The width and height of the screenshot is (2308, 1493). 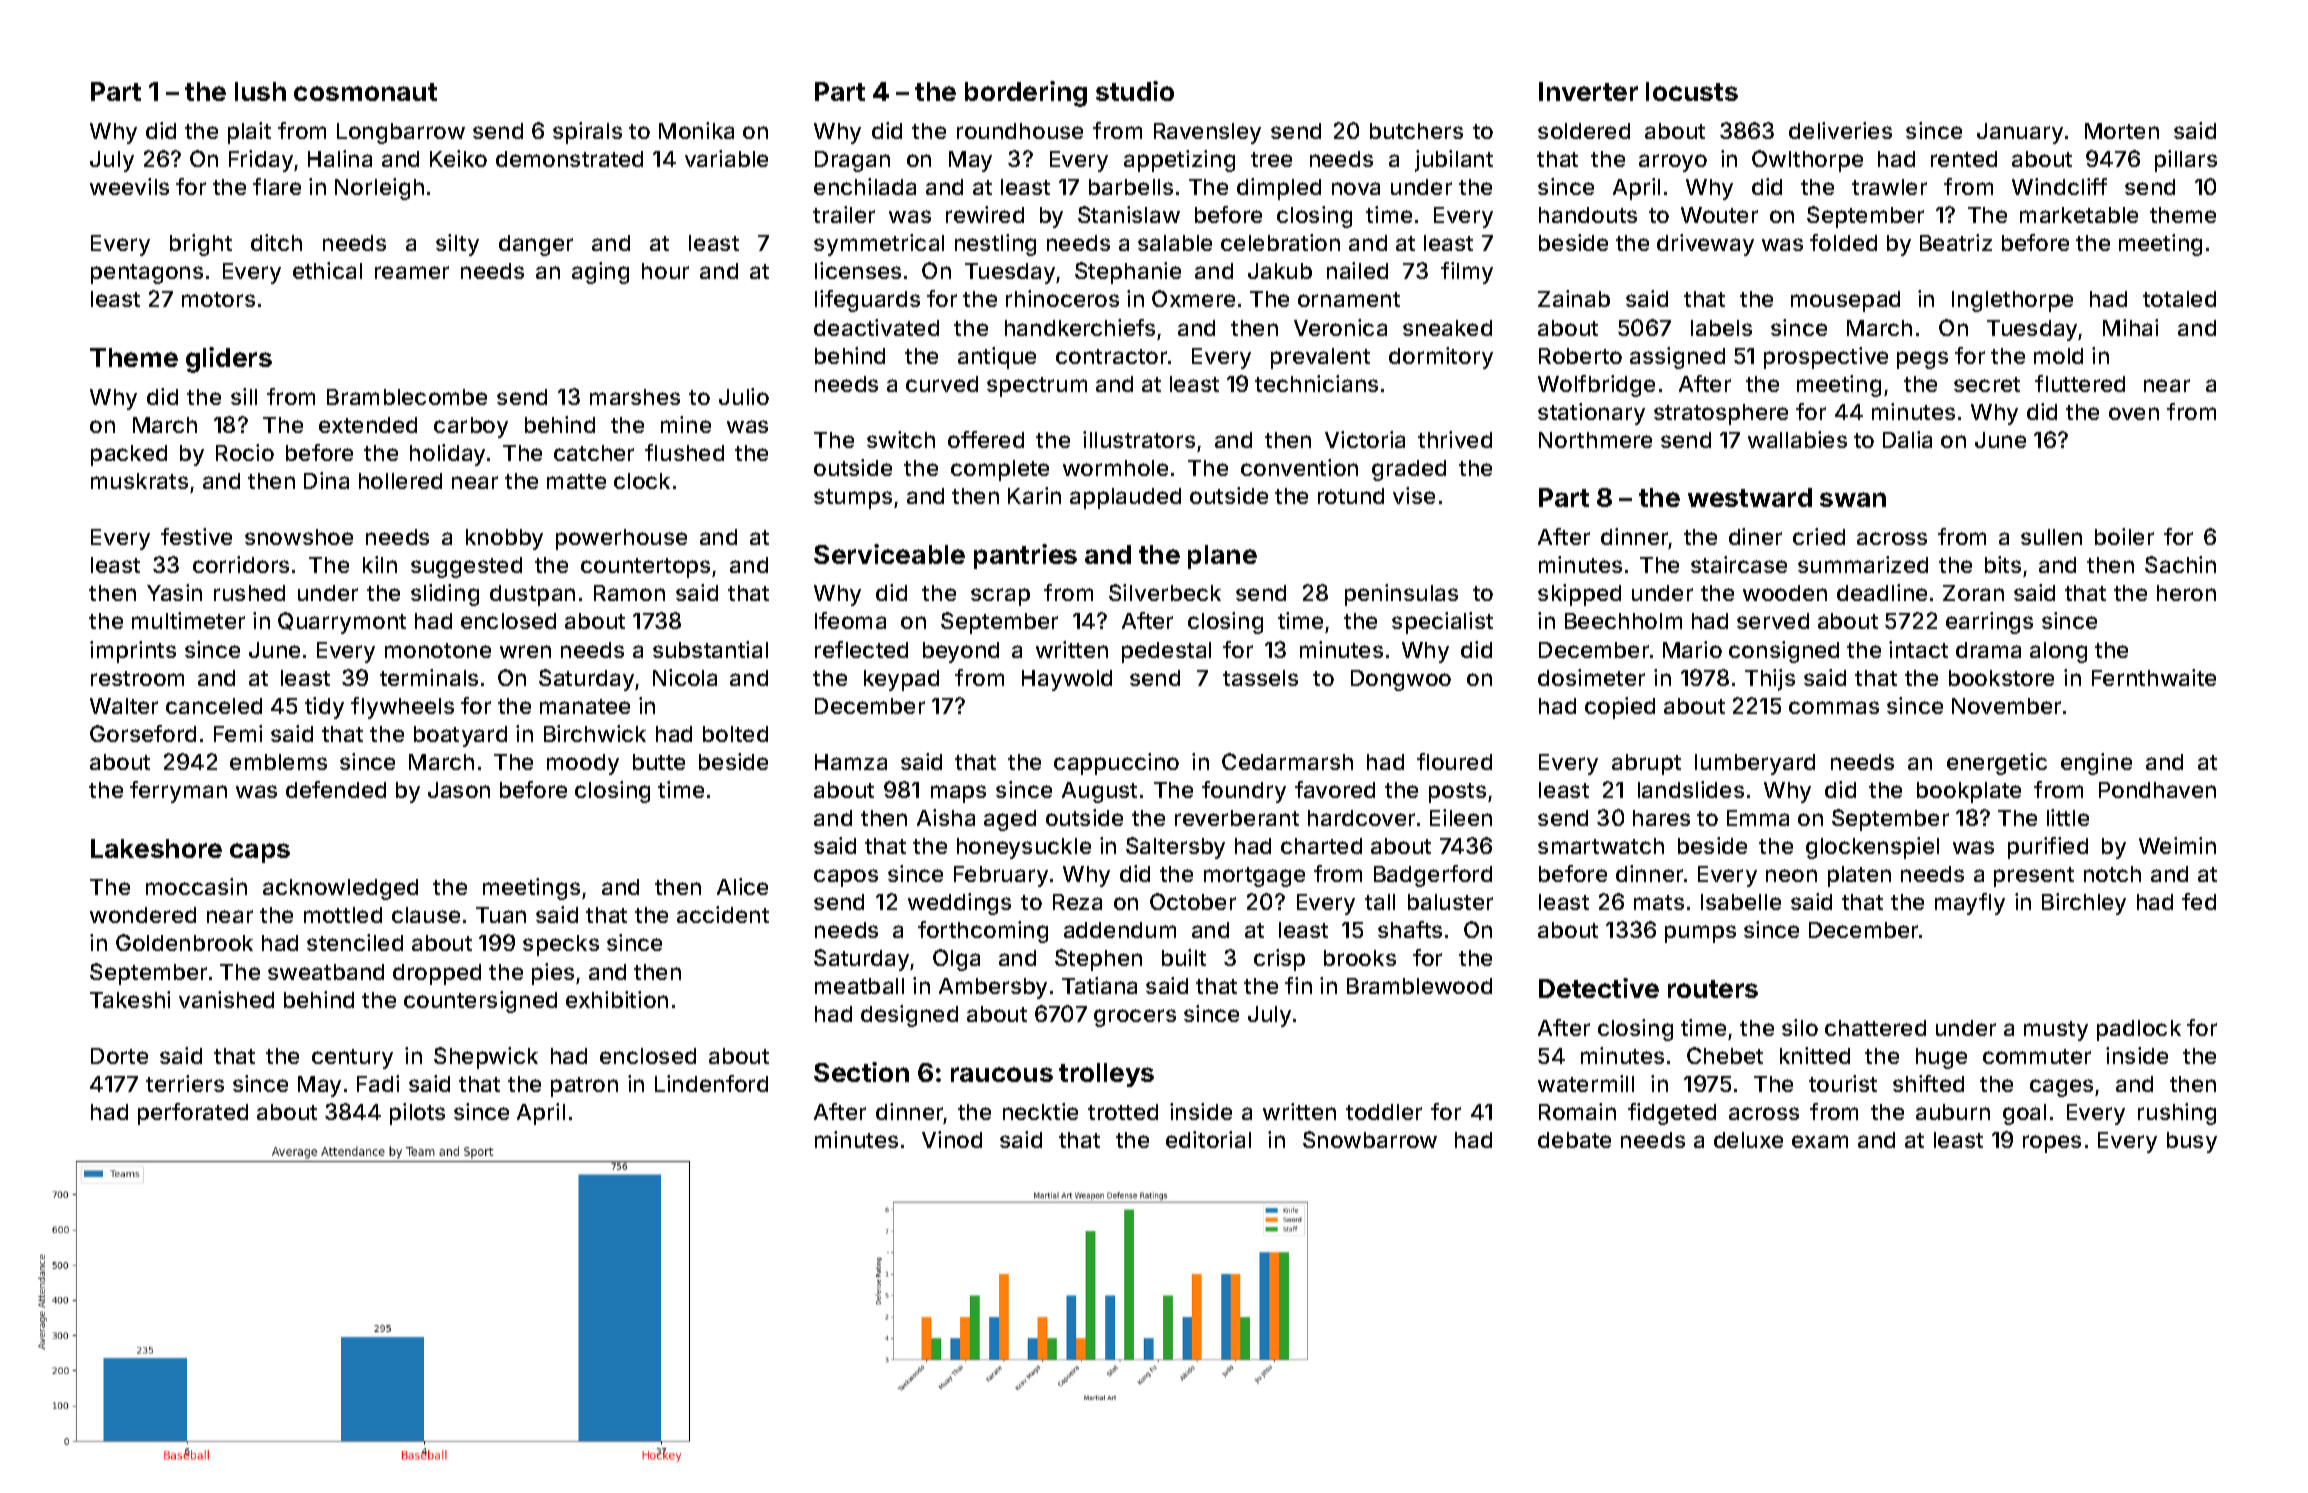 What do you see at coordinates (1287, 761) in the screenshot?
I see `Cedarmarsh` at bounding box center [1287, 761].
